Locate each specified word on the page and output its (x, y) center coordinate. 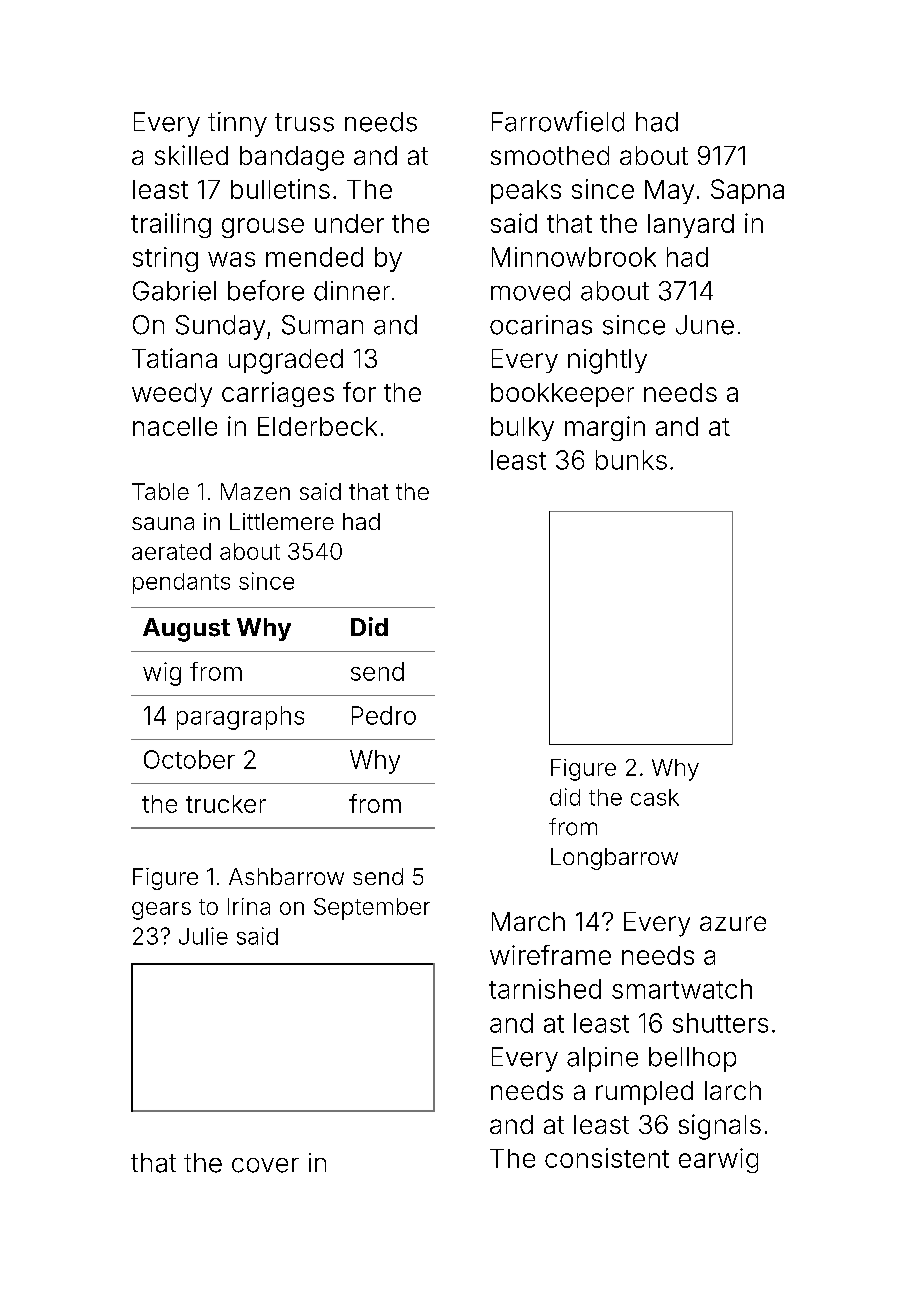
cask (655, 797)
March (528, 921)
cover (265, 1165)
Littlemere (282, 521)
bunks (631, 460)
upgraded (286, 361)
